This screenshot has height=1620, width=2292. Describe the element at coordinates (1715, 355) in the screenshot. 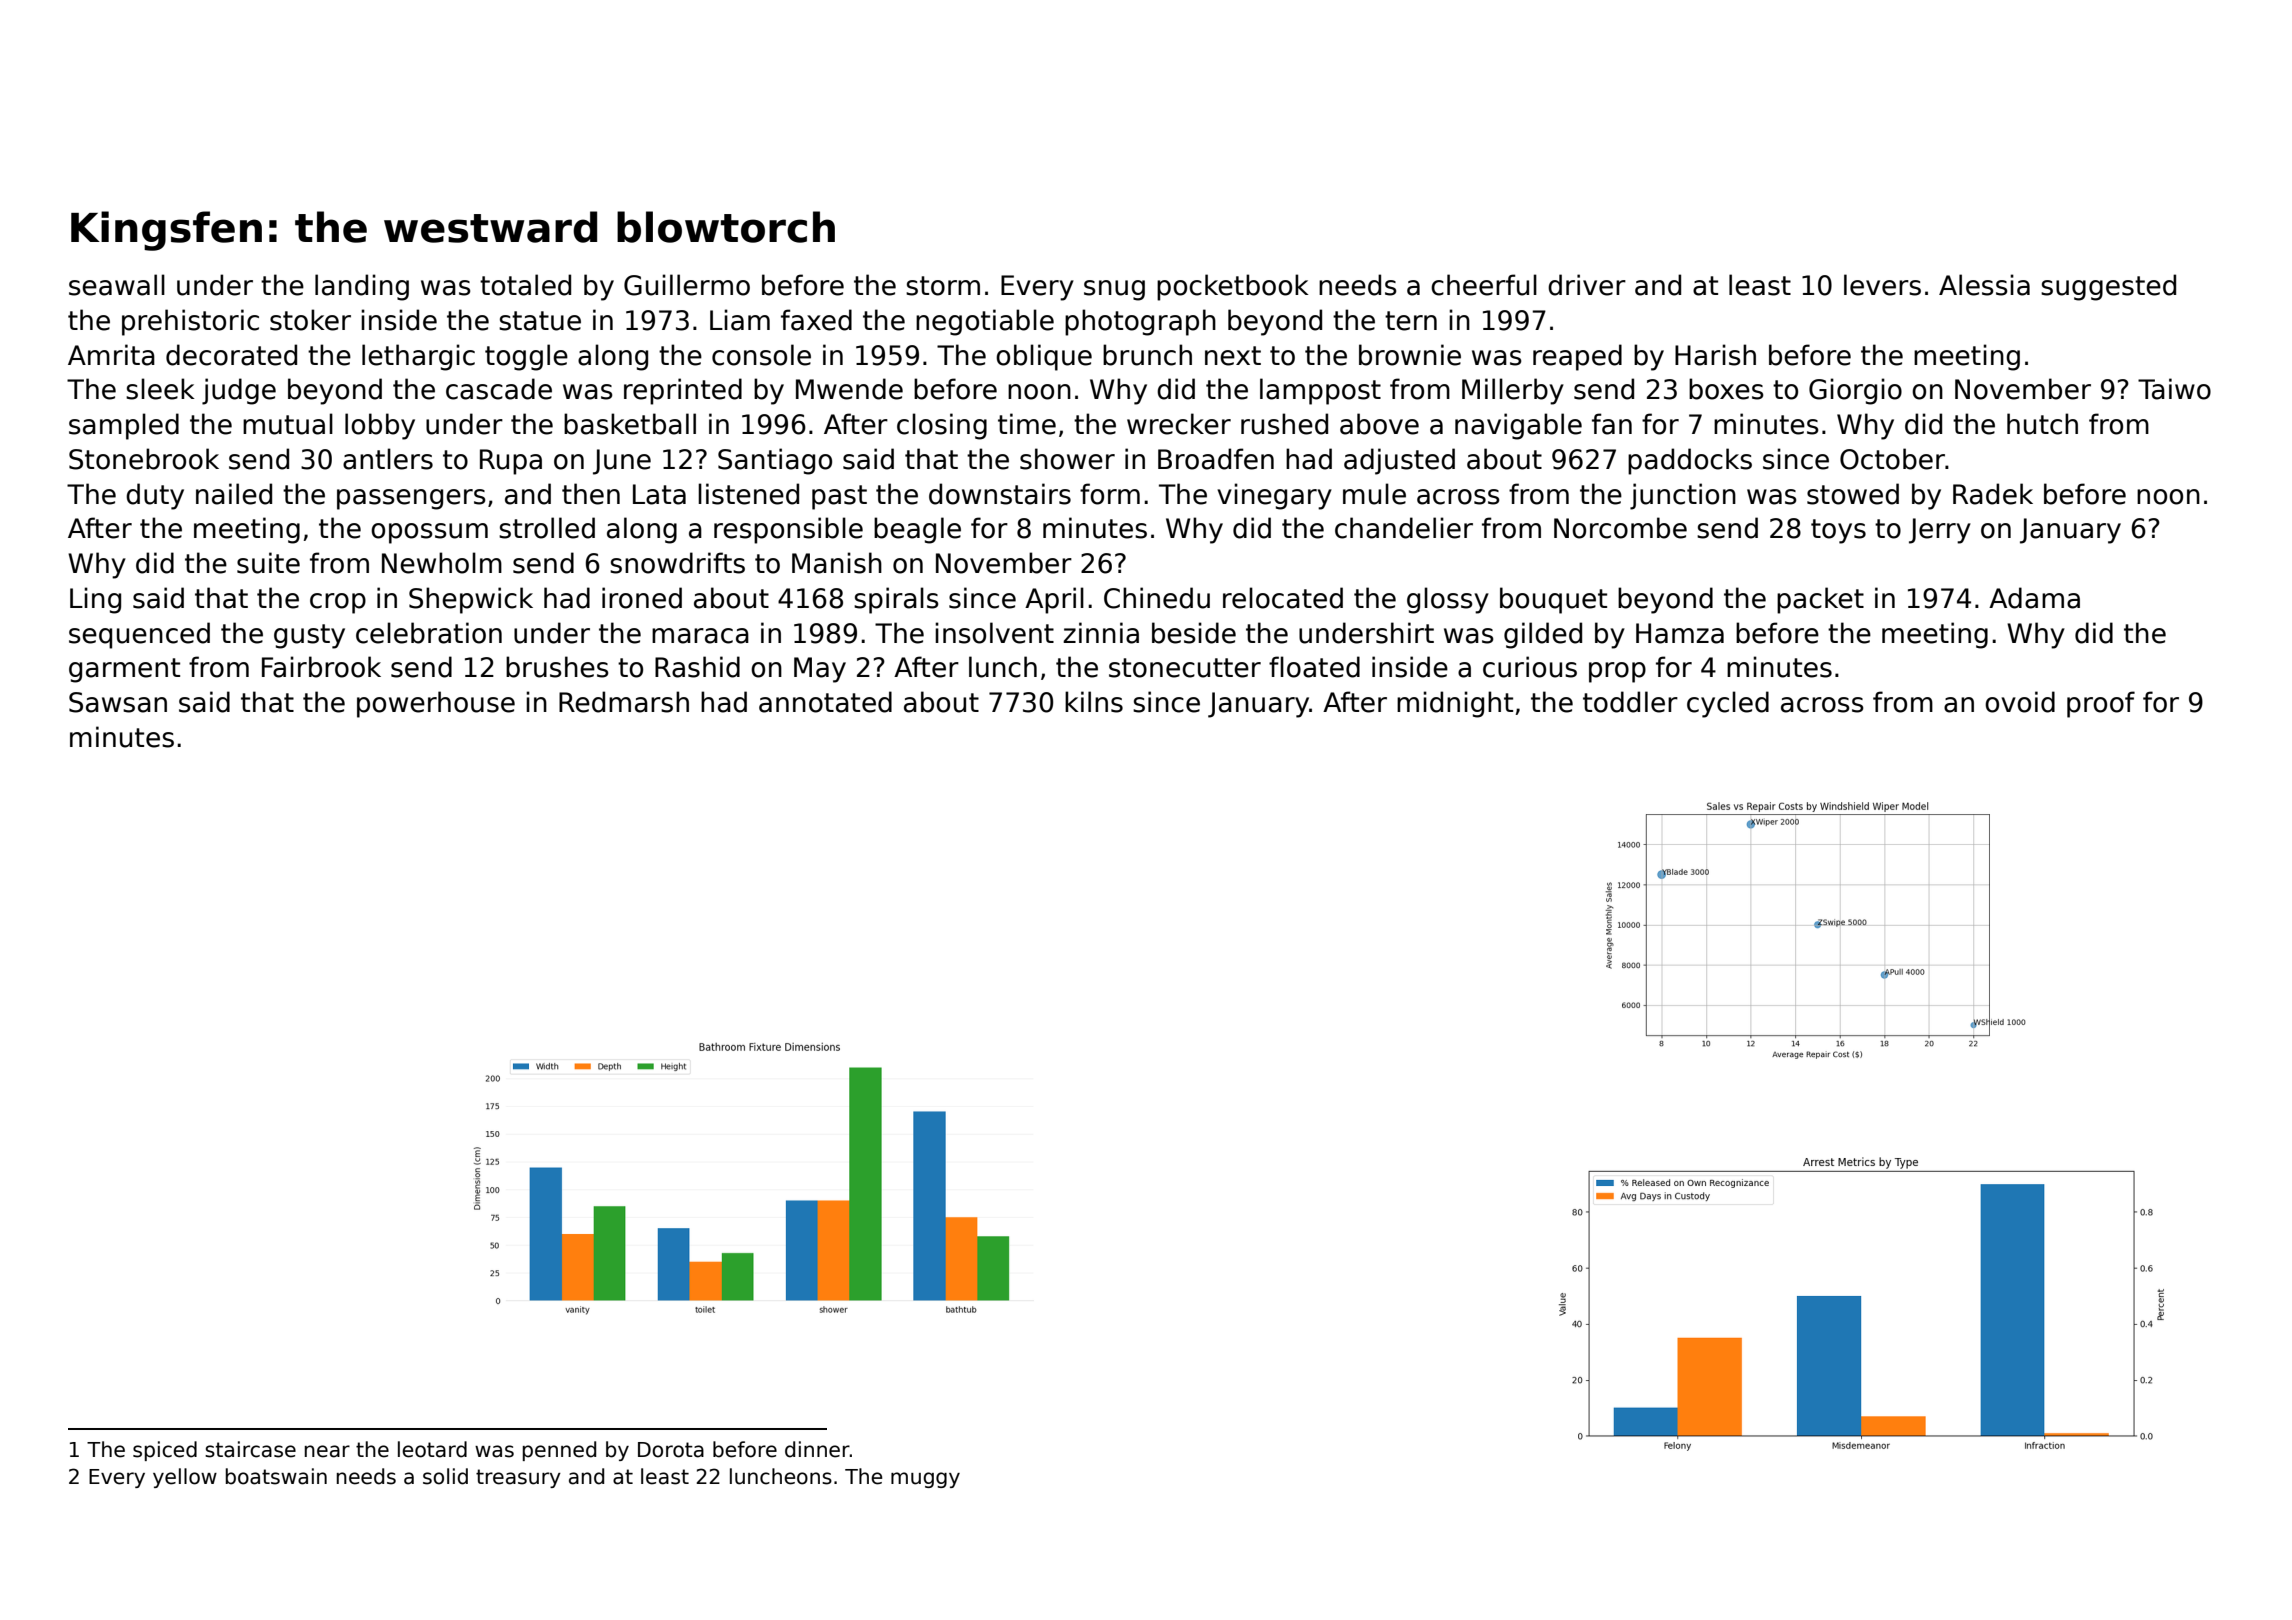

I see `Harish` at that location.
